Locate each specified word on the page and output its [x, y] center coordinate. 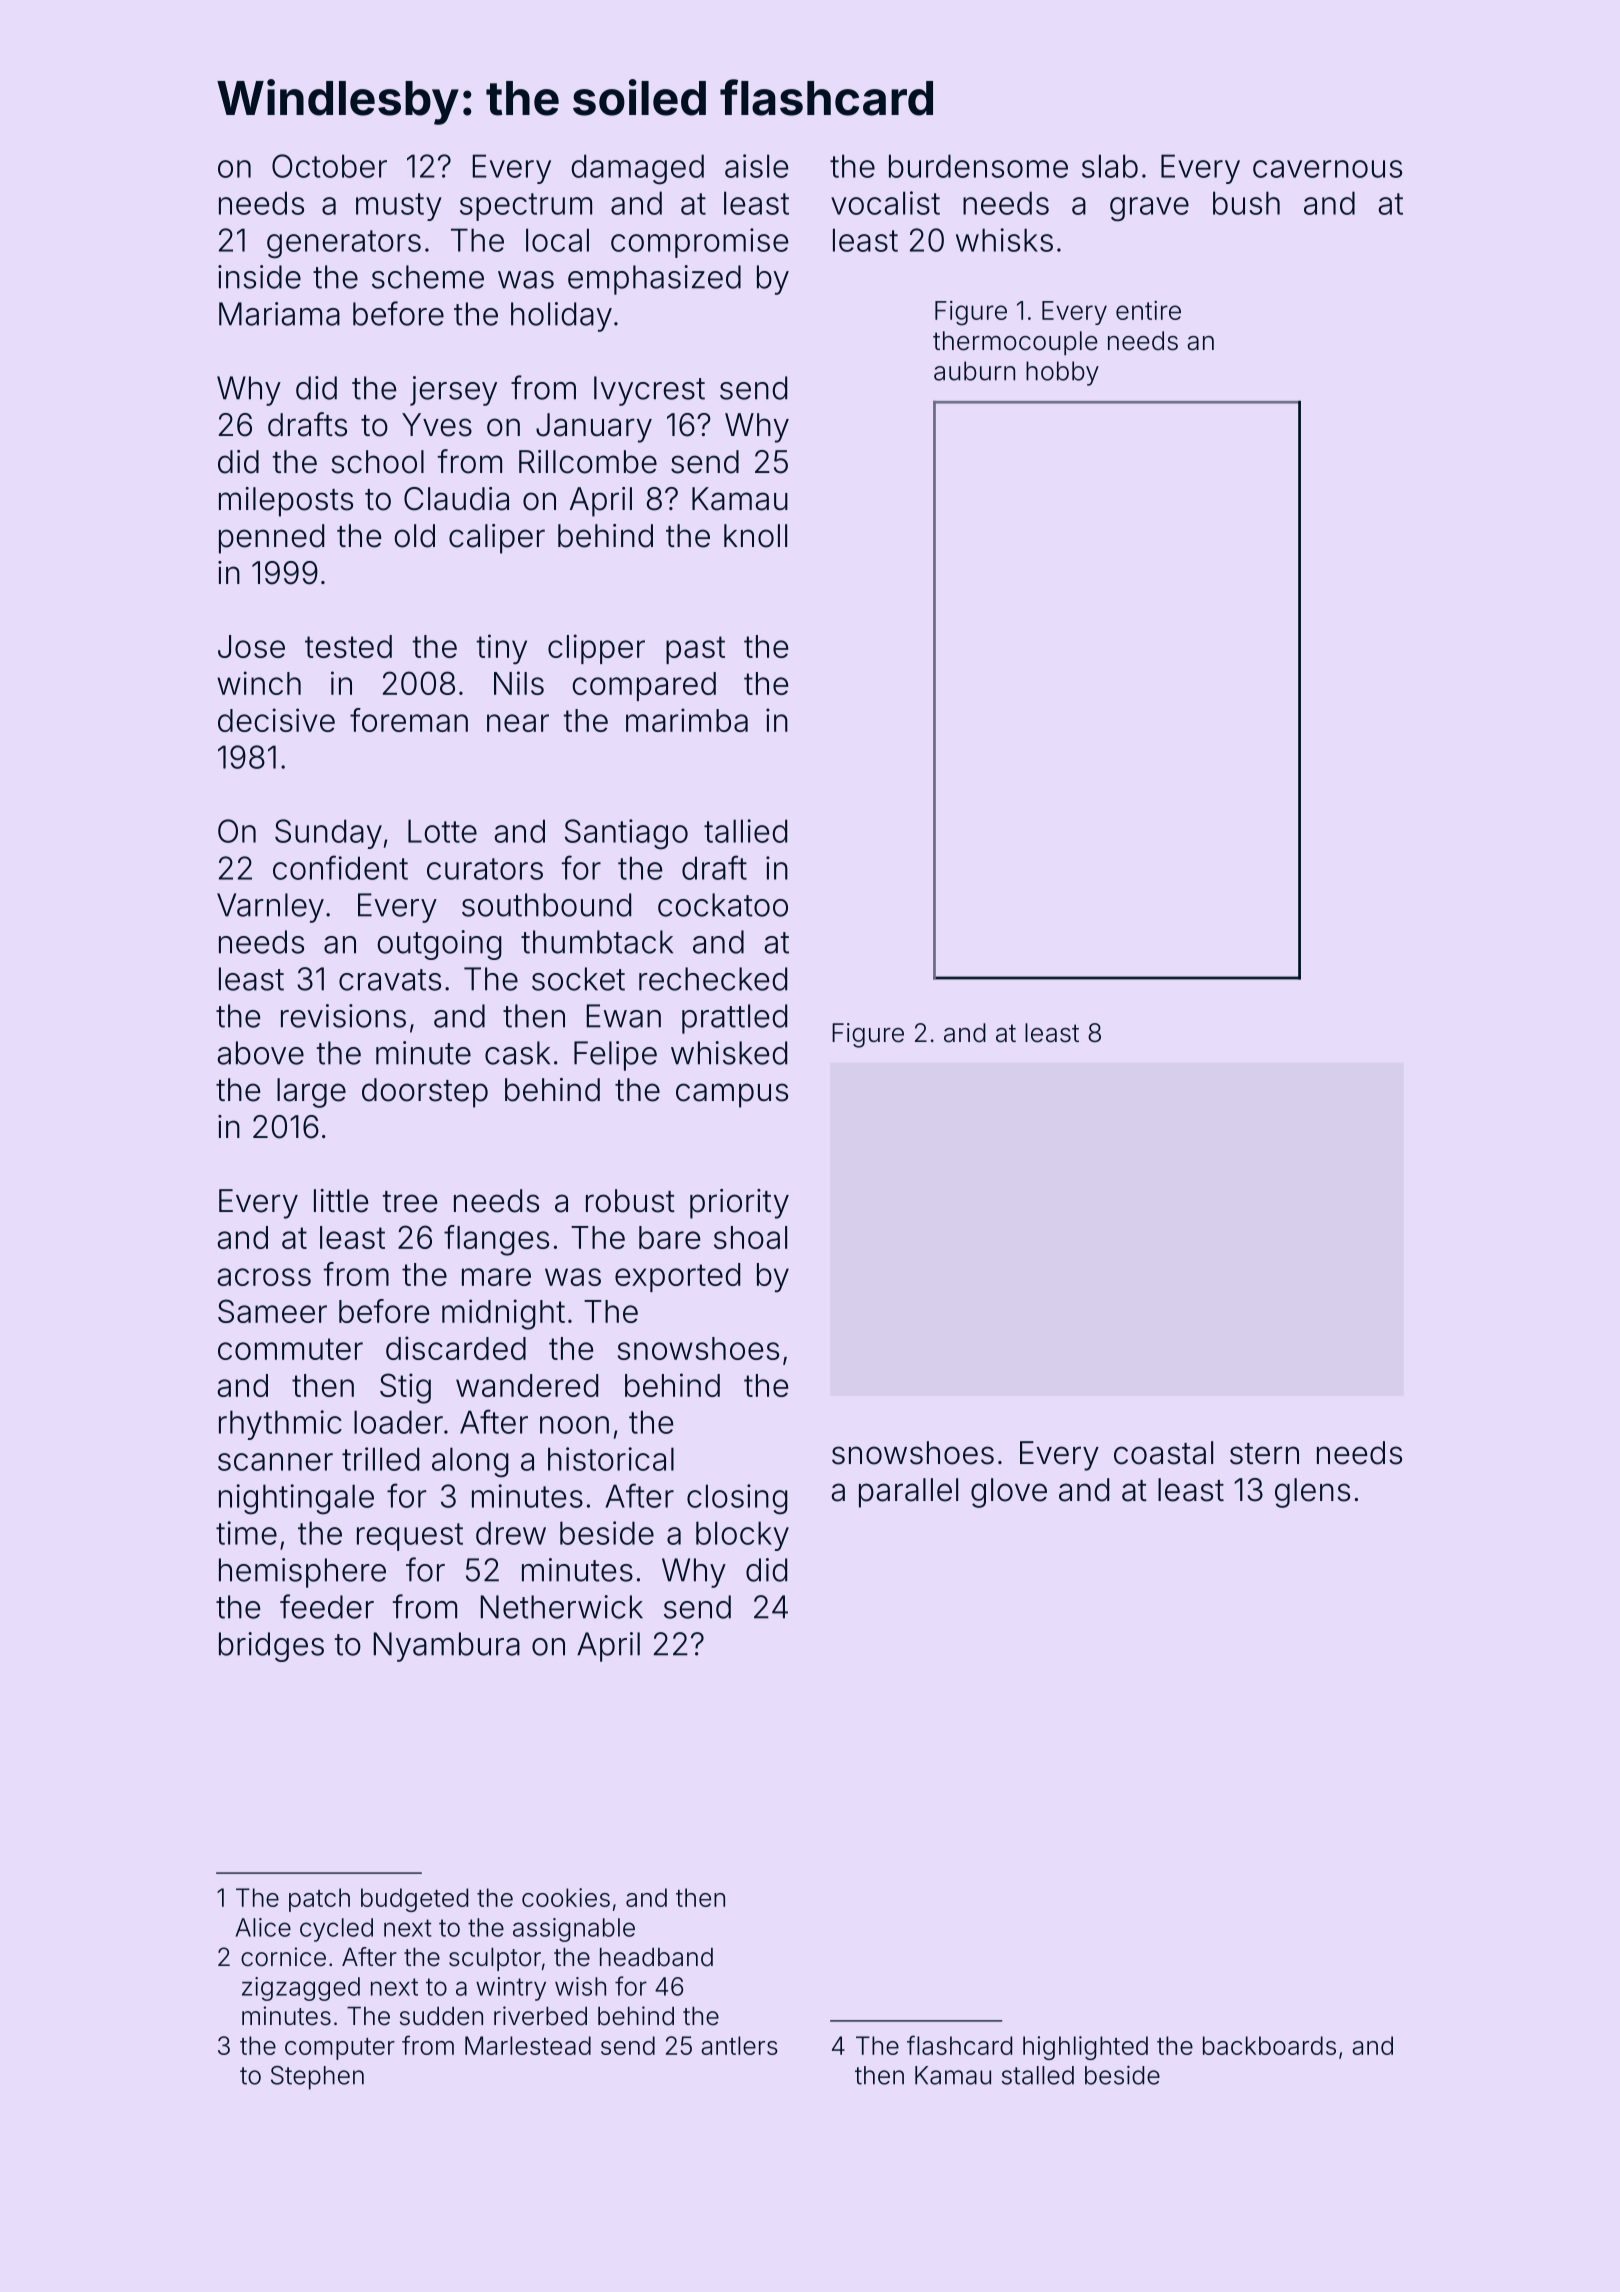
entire [1148, 310]
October [329, 166]
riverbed [540, 2016]
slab [1110, 166]
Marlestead [528, 2045]
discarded [456, 1348]
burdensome [978, 166]
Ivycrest [649, 391]
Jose [251, 646]
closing [737, 1499]
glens [1312, 1493]
